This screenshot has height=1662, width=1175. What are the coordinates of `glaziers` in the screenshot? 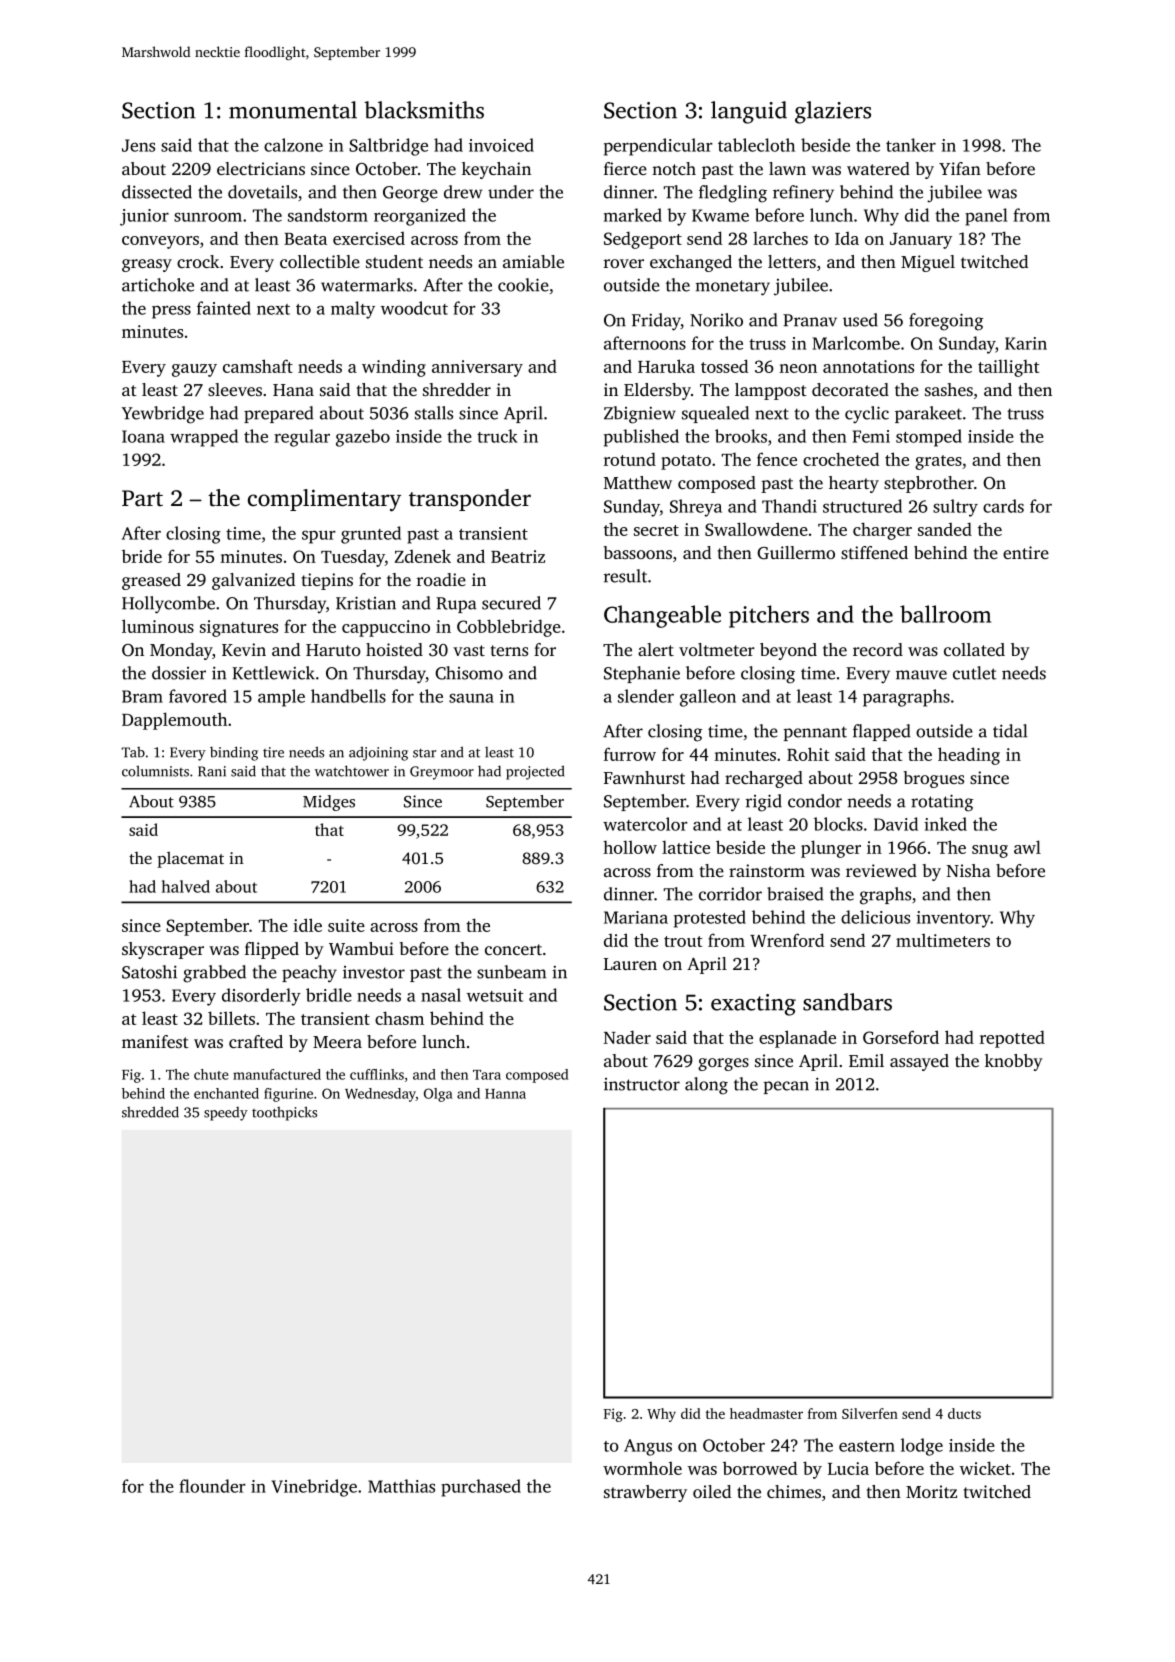 It's located at (833, 112).
